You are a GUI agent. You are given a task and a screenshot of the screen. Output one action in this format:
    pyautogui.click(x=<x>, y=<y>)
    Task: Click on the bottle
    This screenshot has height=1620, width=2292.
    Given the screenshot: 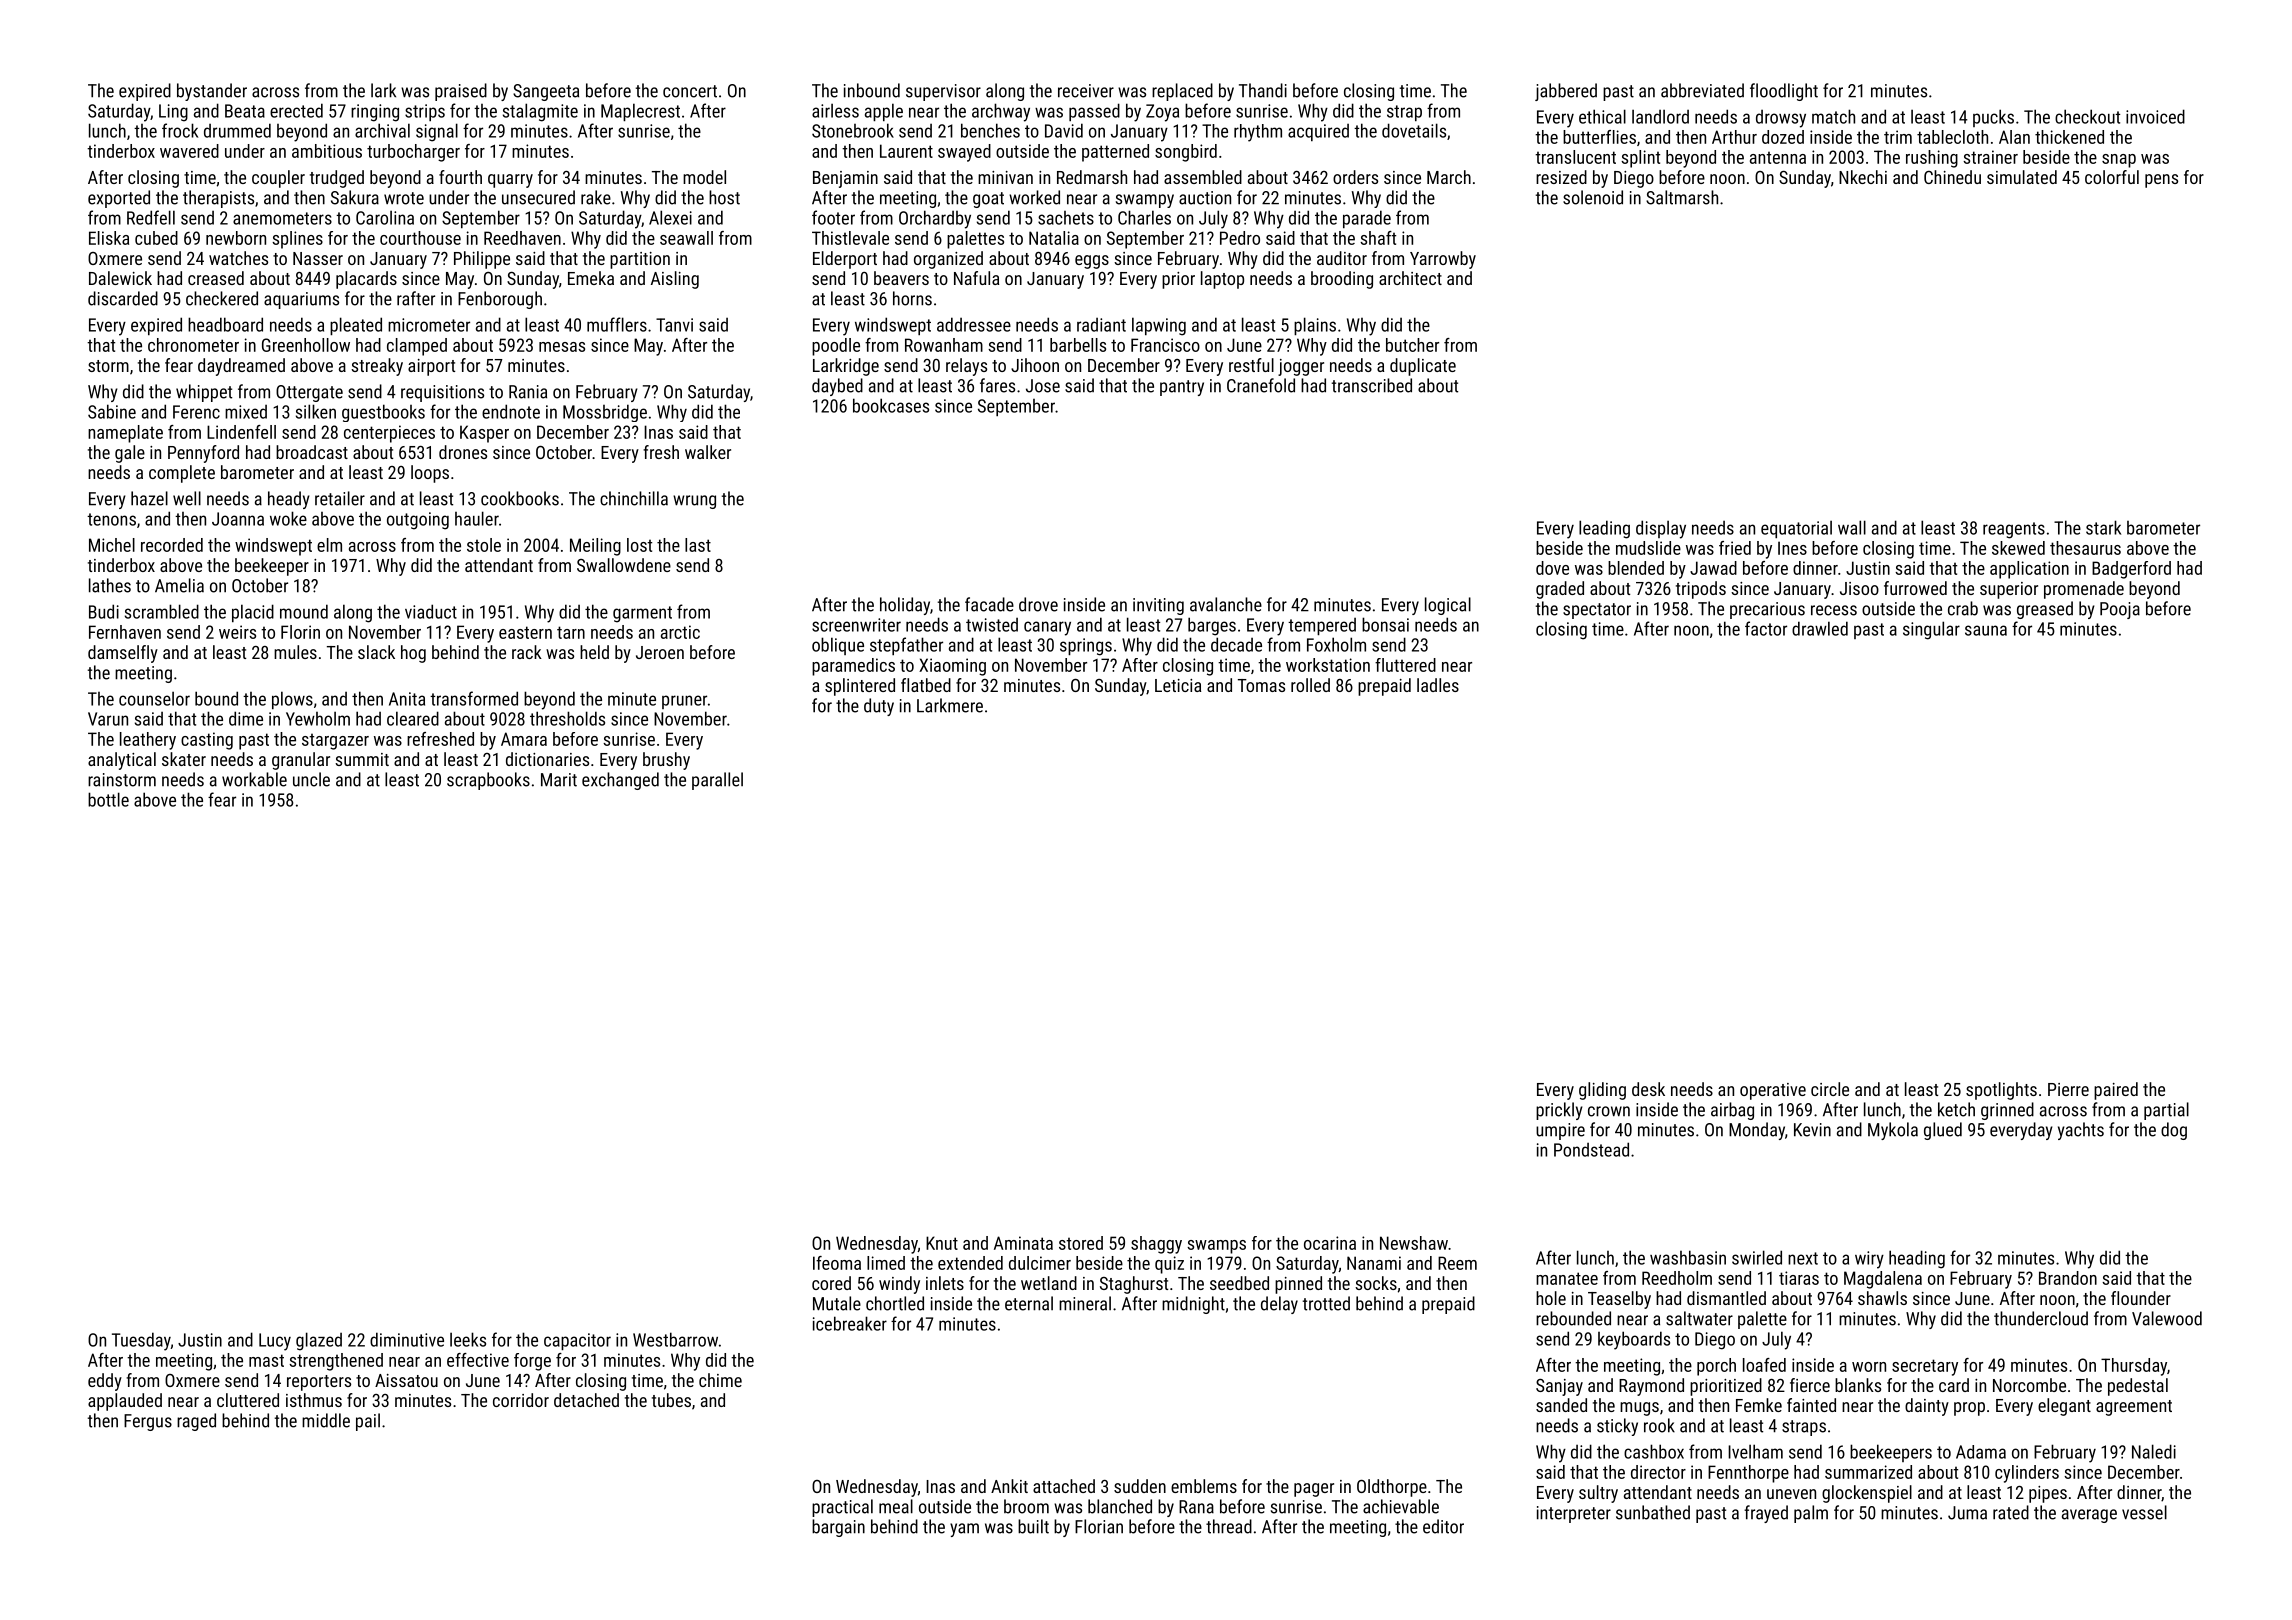 What is the action you would take?
    pyautogui.click(x=108, y=799)
